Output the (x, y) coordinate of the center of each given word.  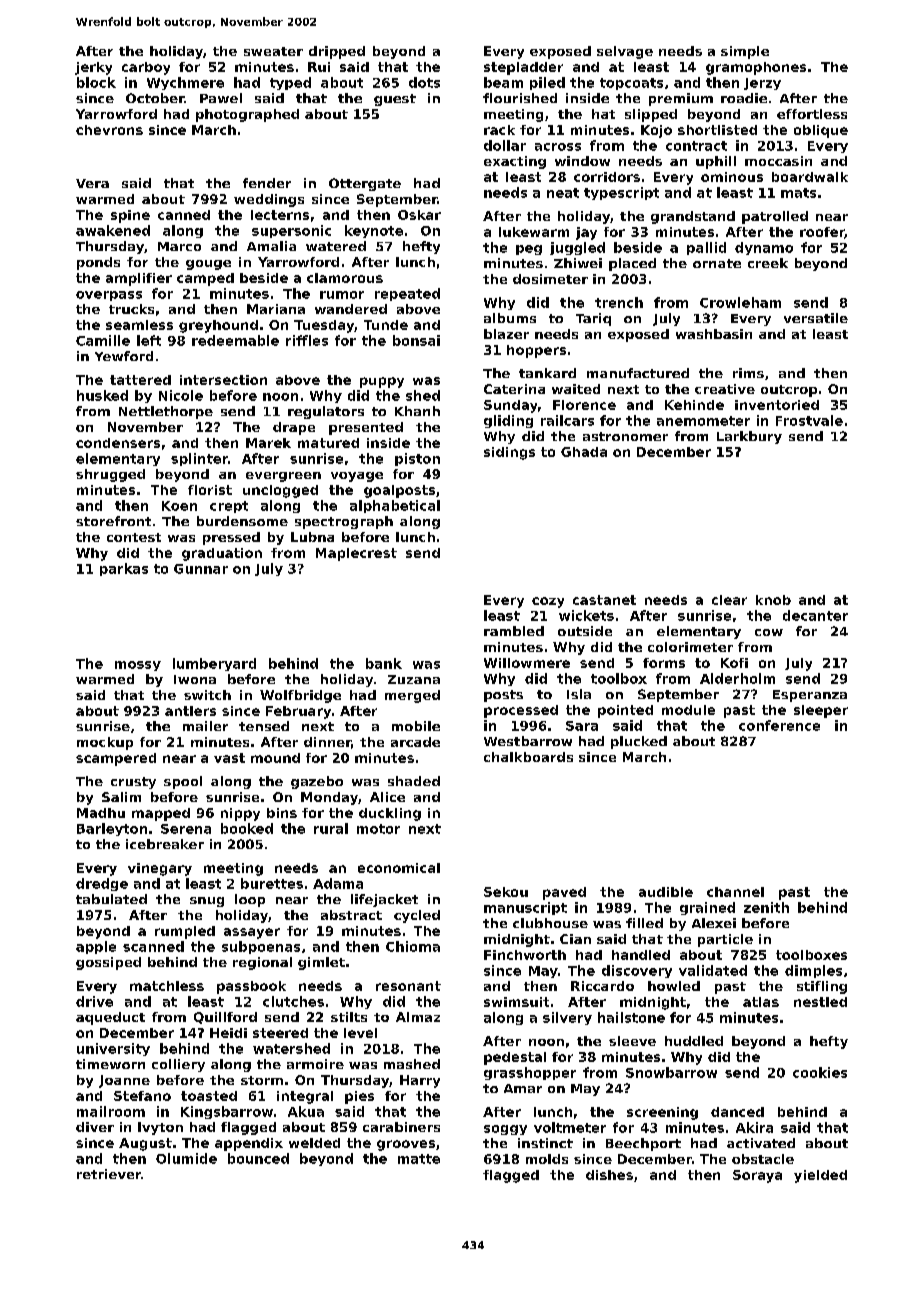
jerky (93, 68)
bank (384, 663)
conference (779, 725)
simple (745, 52)
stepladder (523, 68)
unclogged (280, 491)
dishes (609, 1175)
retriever (109, 1174)
